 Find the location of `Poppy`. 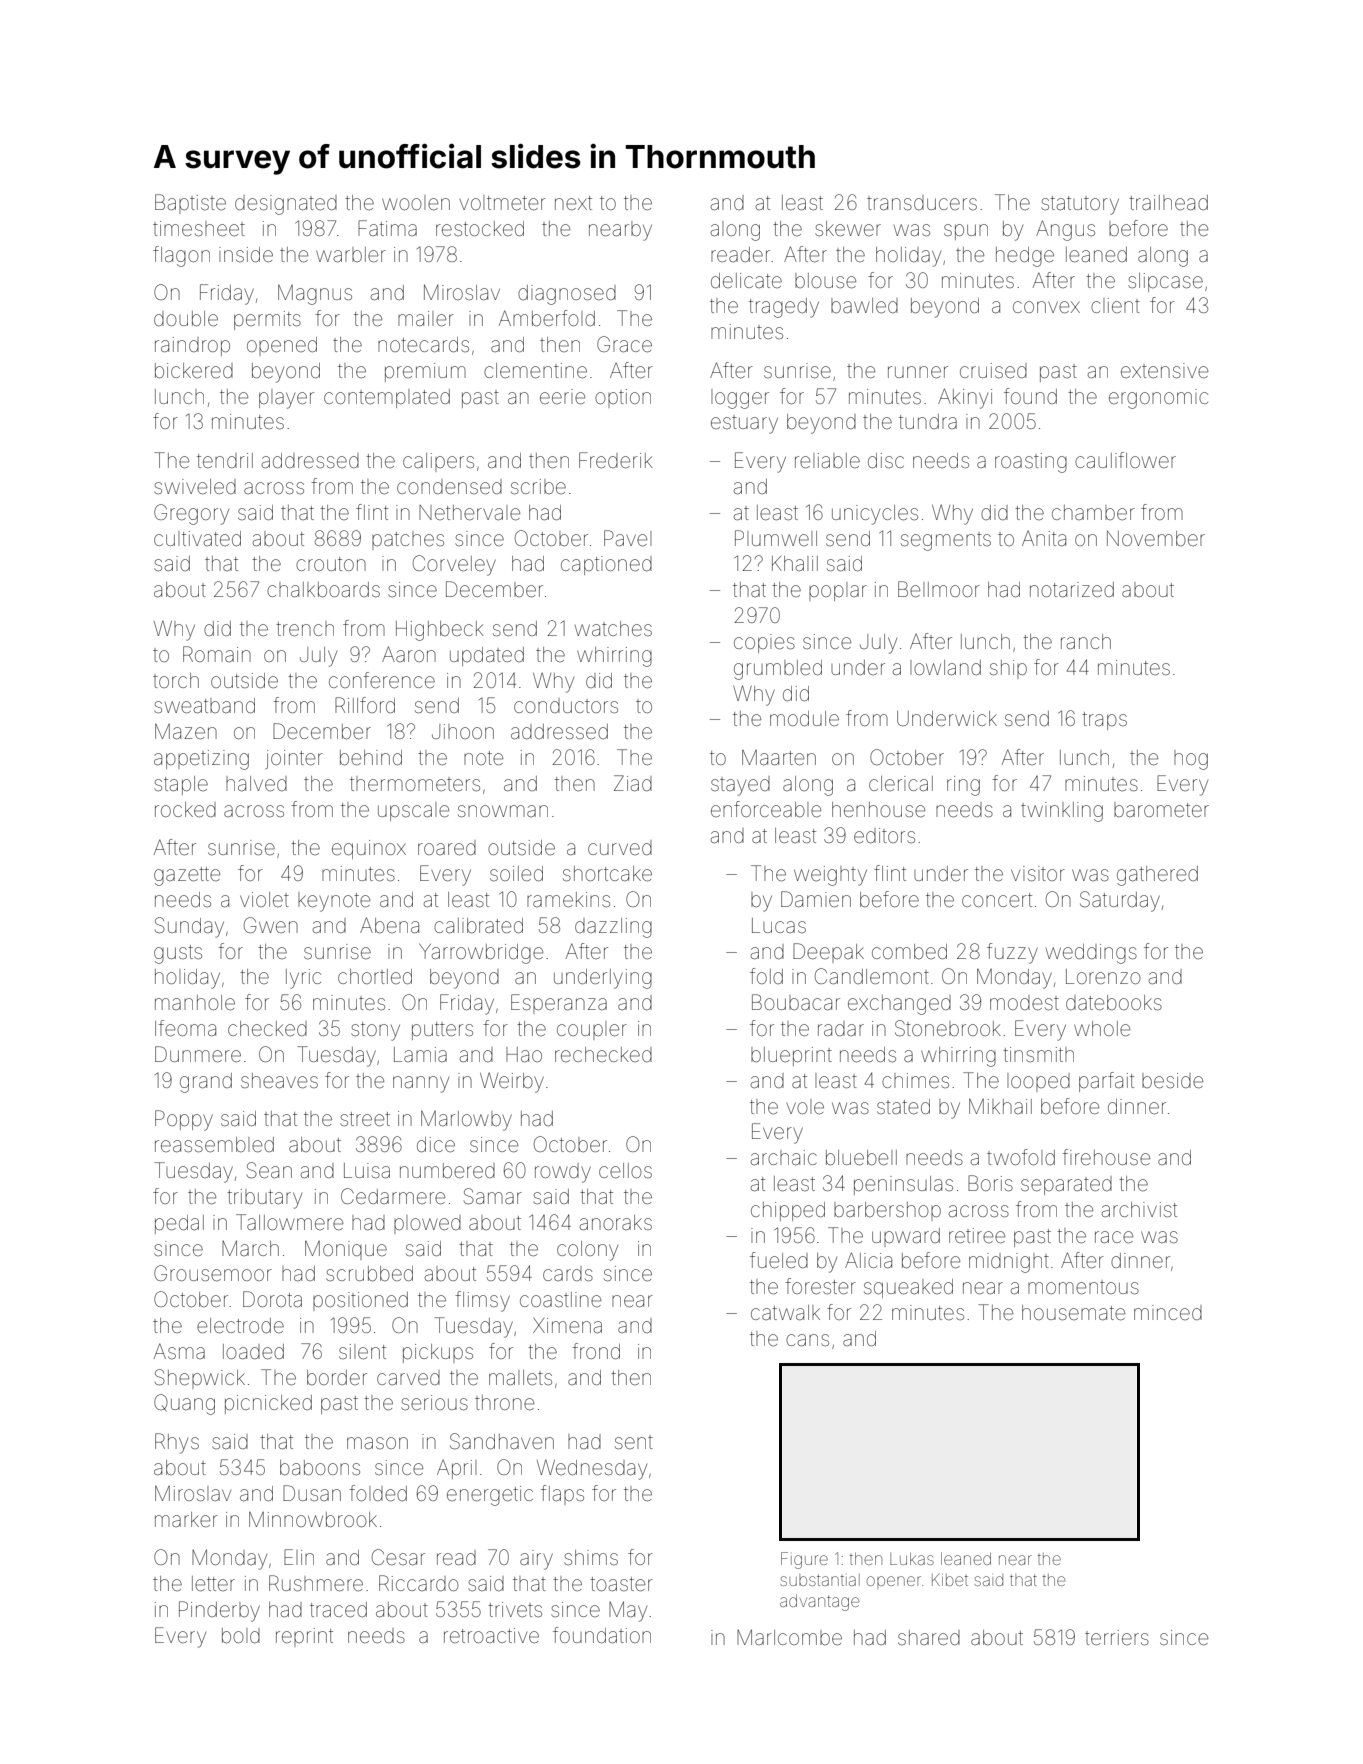

Poppy is located at coordinates (184, 1120).
